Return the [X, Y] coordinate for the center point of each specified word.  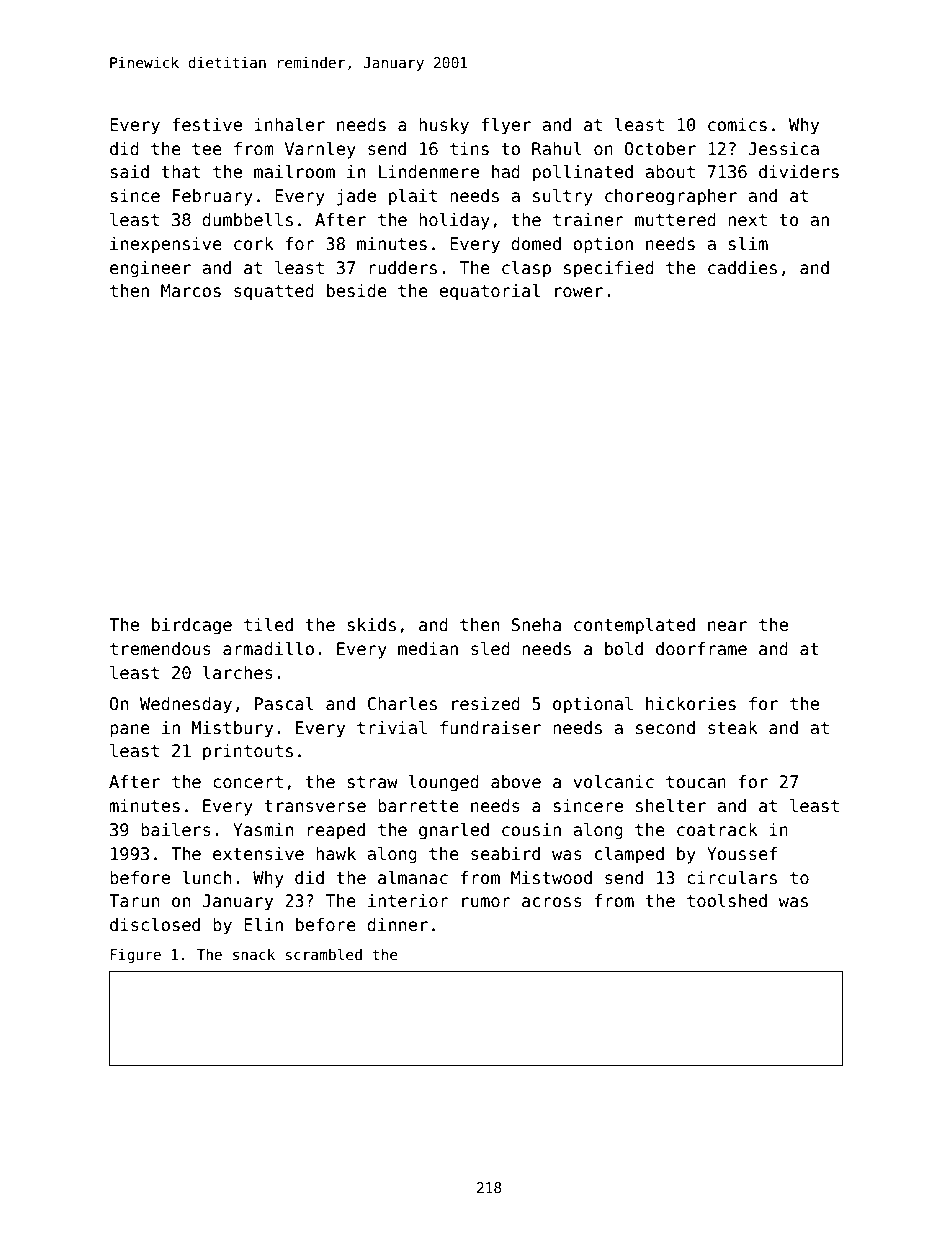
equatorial [489, 292]
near [727, 626]
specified [609, 269]
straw [372, 782]
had [506, 172]
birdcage [192, 626]
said [129, 172]
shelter [671, 806]
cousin [531, 830]
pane [130, 731]
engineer [150, 269]
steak [733, 728]
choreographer [671, 197]
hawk [336, 854]
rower [579, 292]
